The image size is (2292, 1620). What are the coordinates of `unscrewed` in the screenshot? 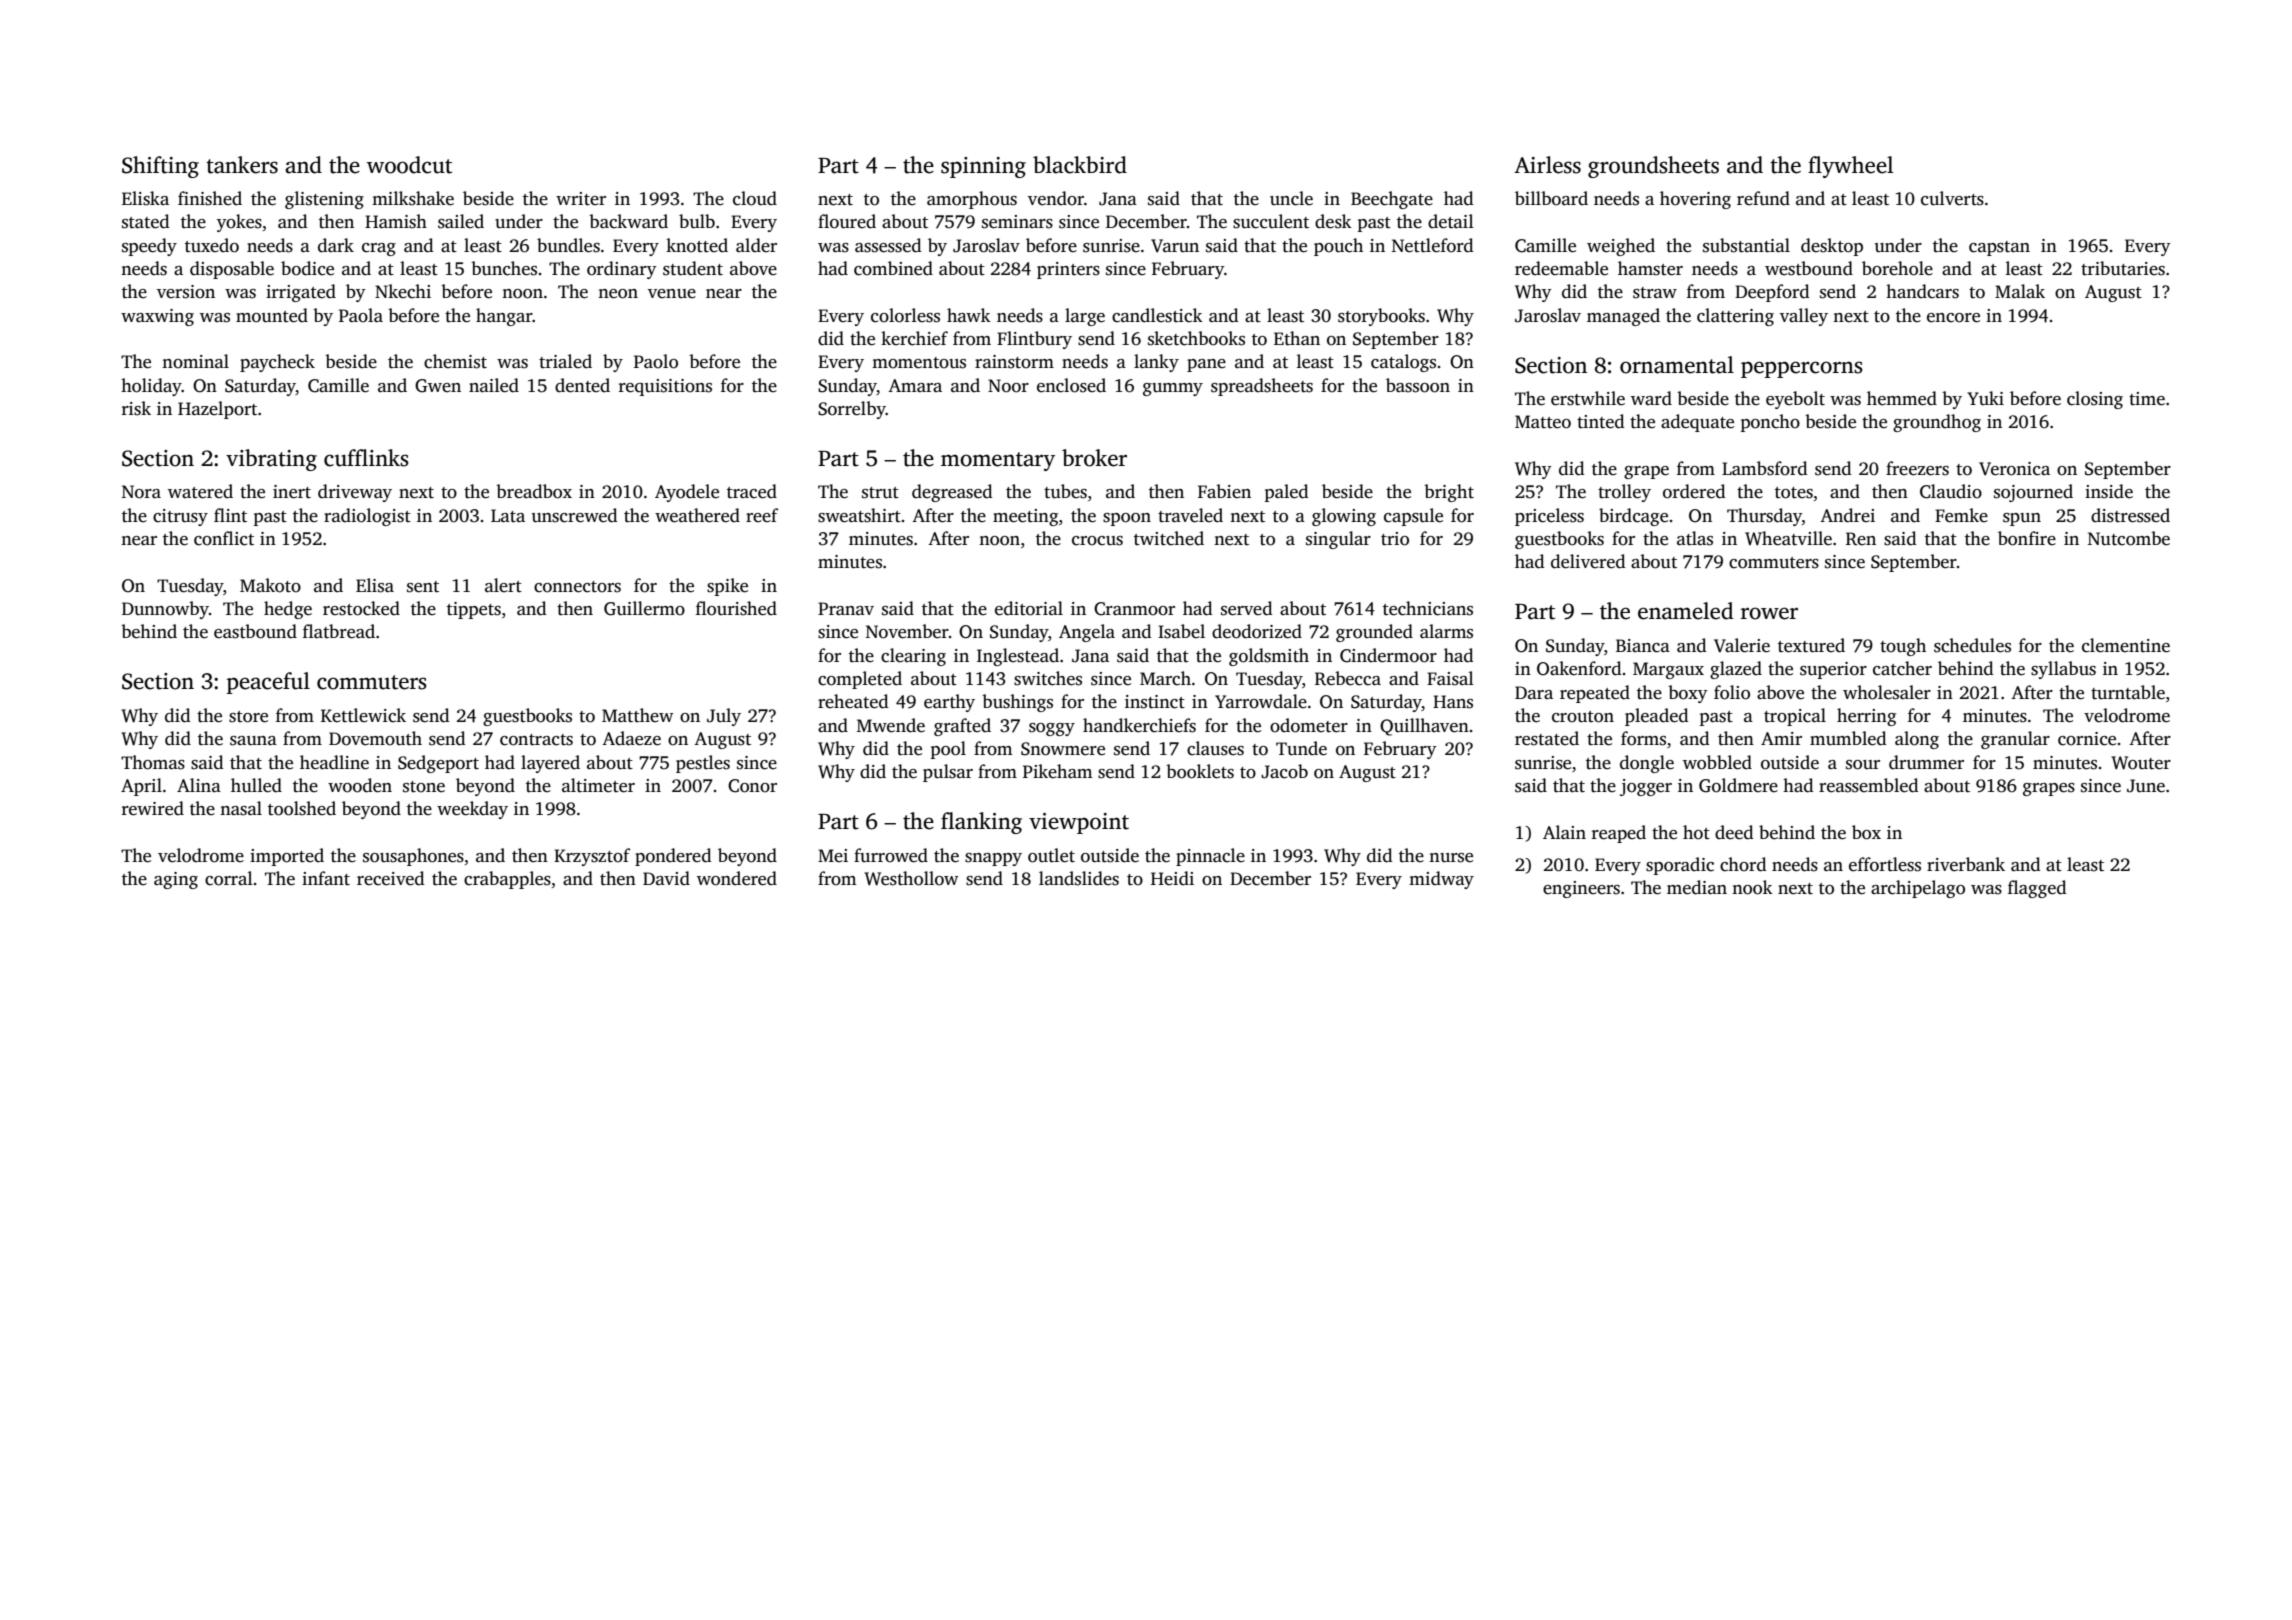 It's located at (575, 515).
